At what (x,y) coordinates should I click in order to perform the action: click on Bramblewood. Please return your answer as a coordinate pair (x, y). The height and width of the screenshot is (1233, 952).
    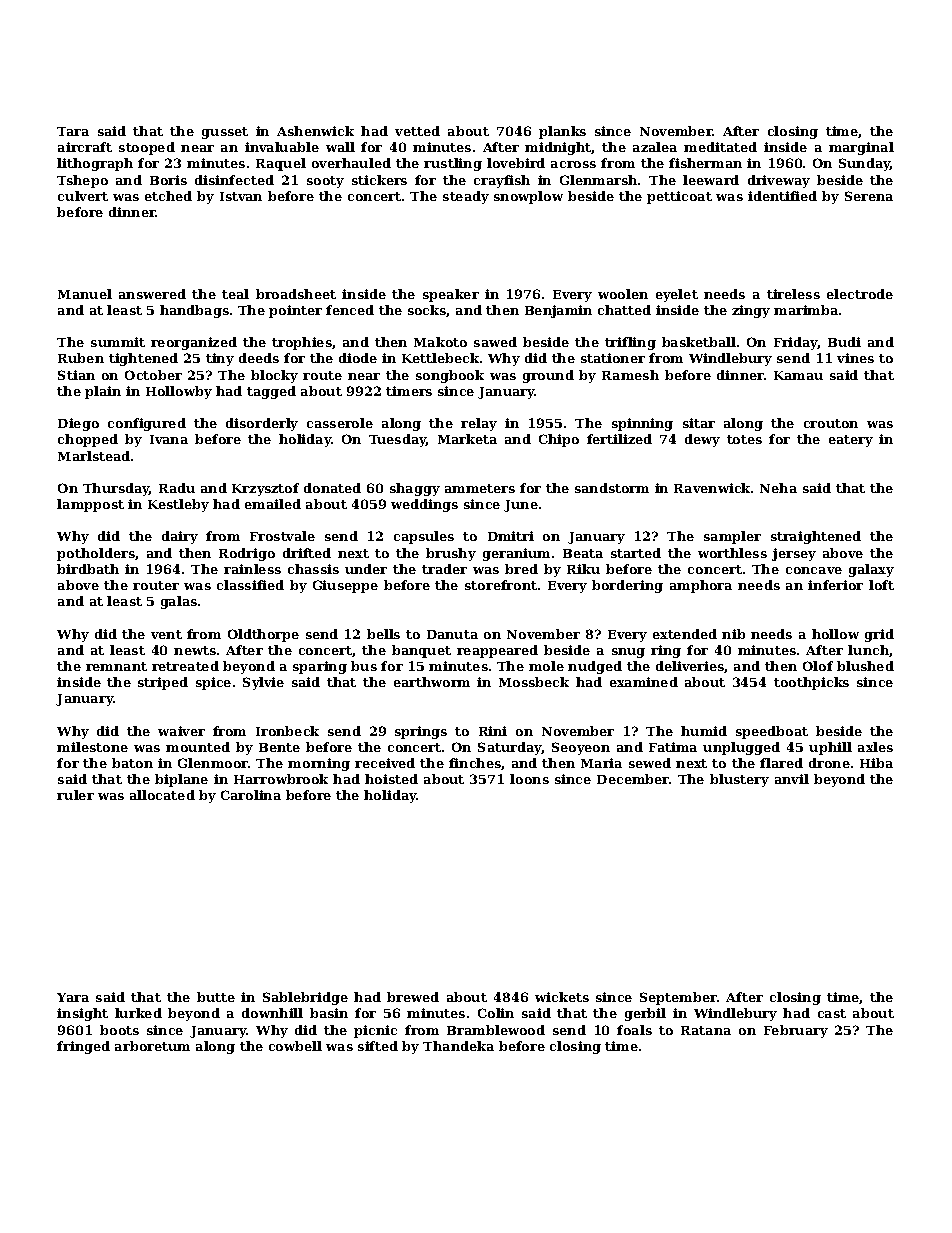
    Looking at the image, I should click on (496, 1030).
